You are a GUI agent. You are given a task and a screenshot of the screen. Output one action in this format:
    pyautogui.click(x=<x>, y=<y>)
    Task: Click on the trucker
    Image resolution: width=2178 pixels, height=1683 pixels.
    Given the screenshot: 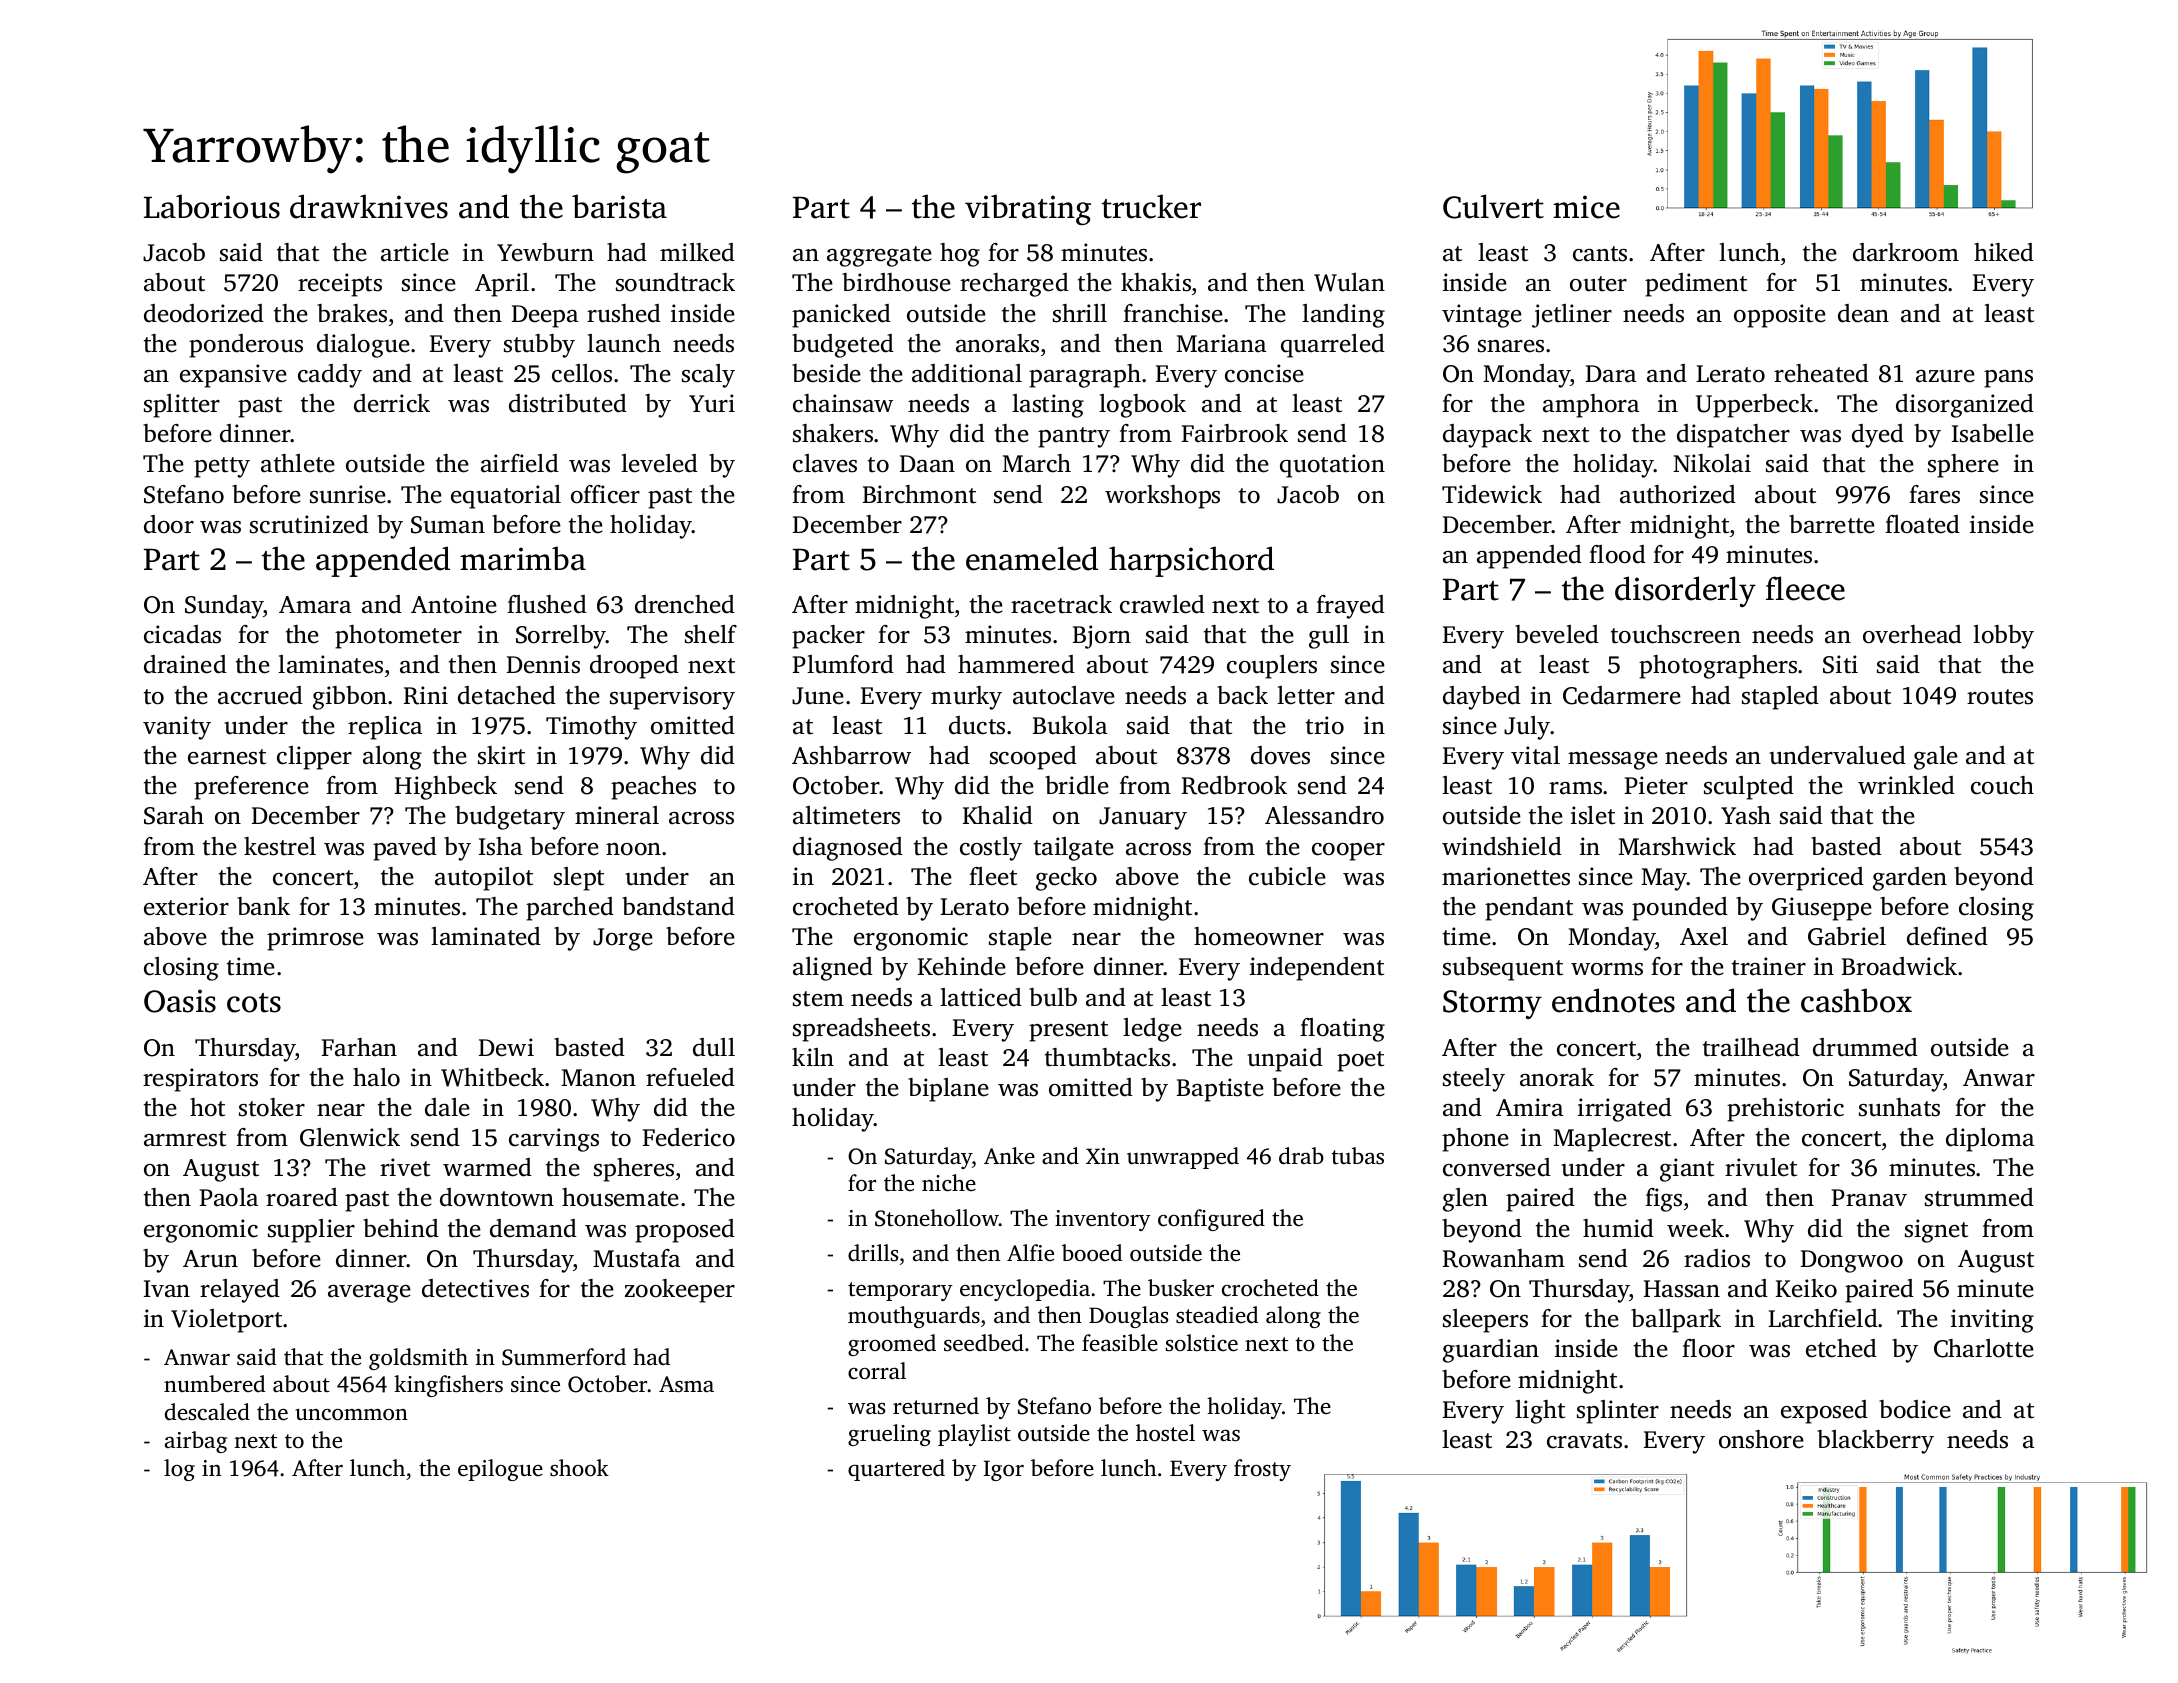 What is the action you would take?
    pyautogui.click(x=1151, y=206)
